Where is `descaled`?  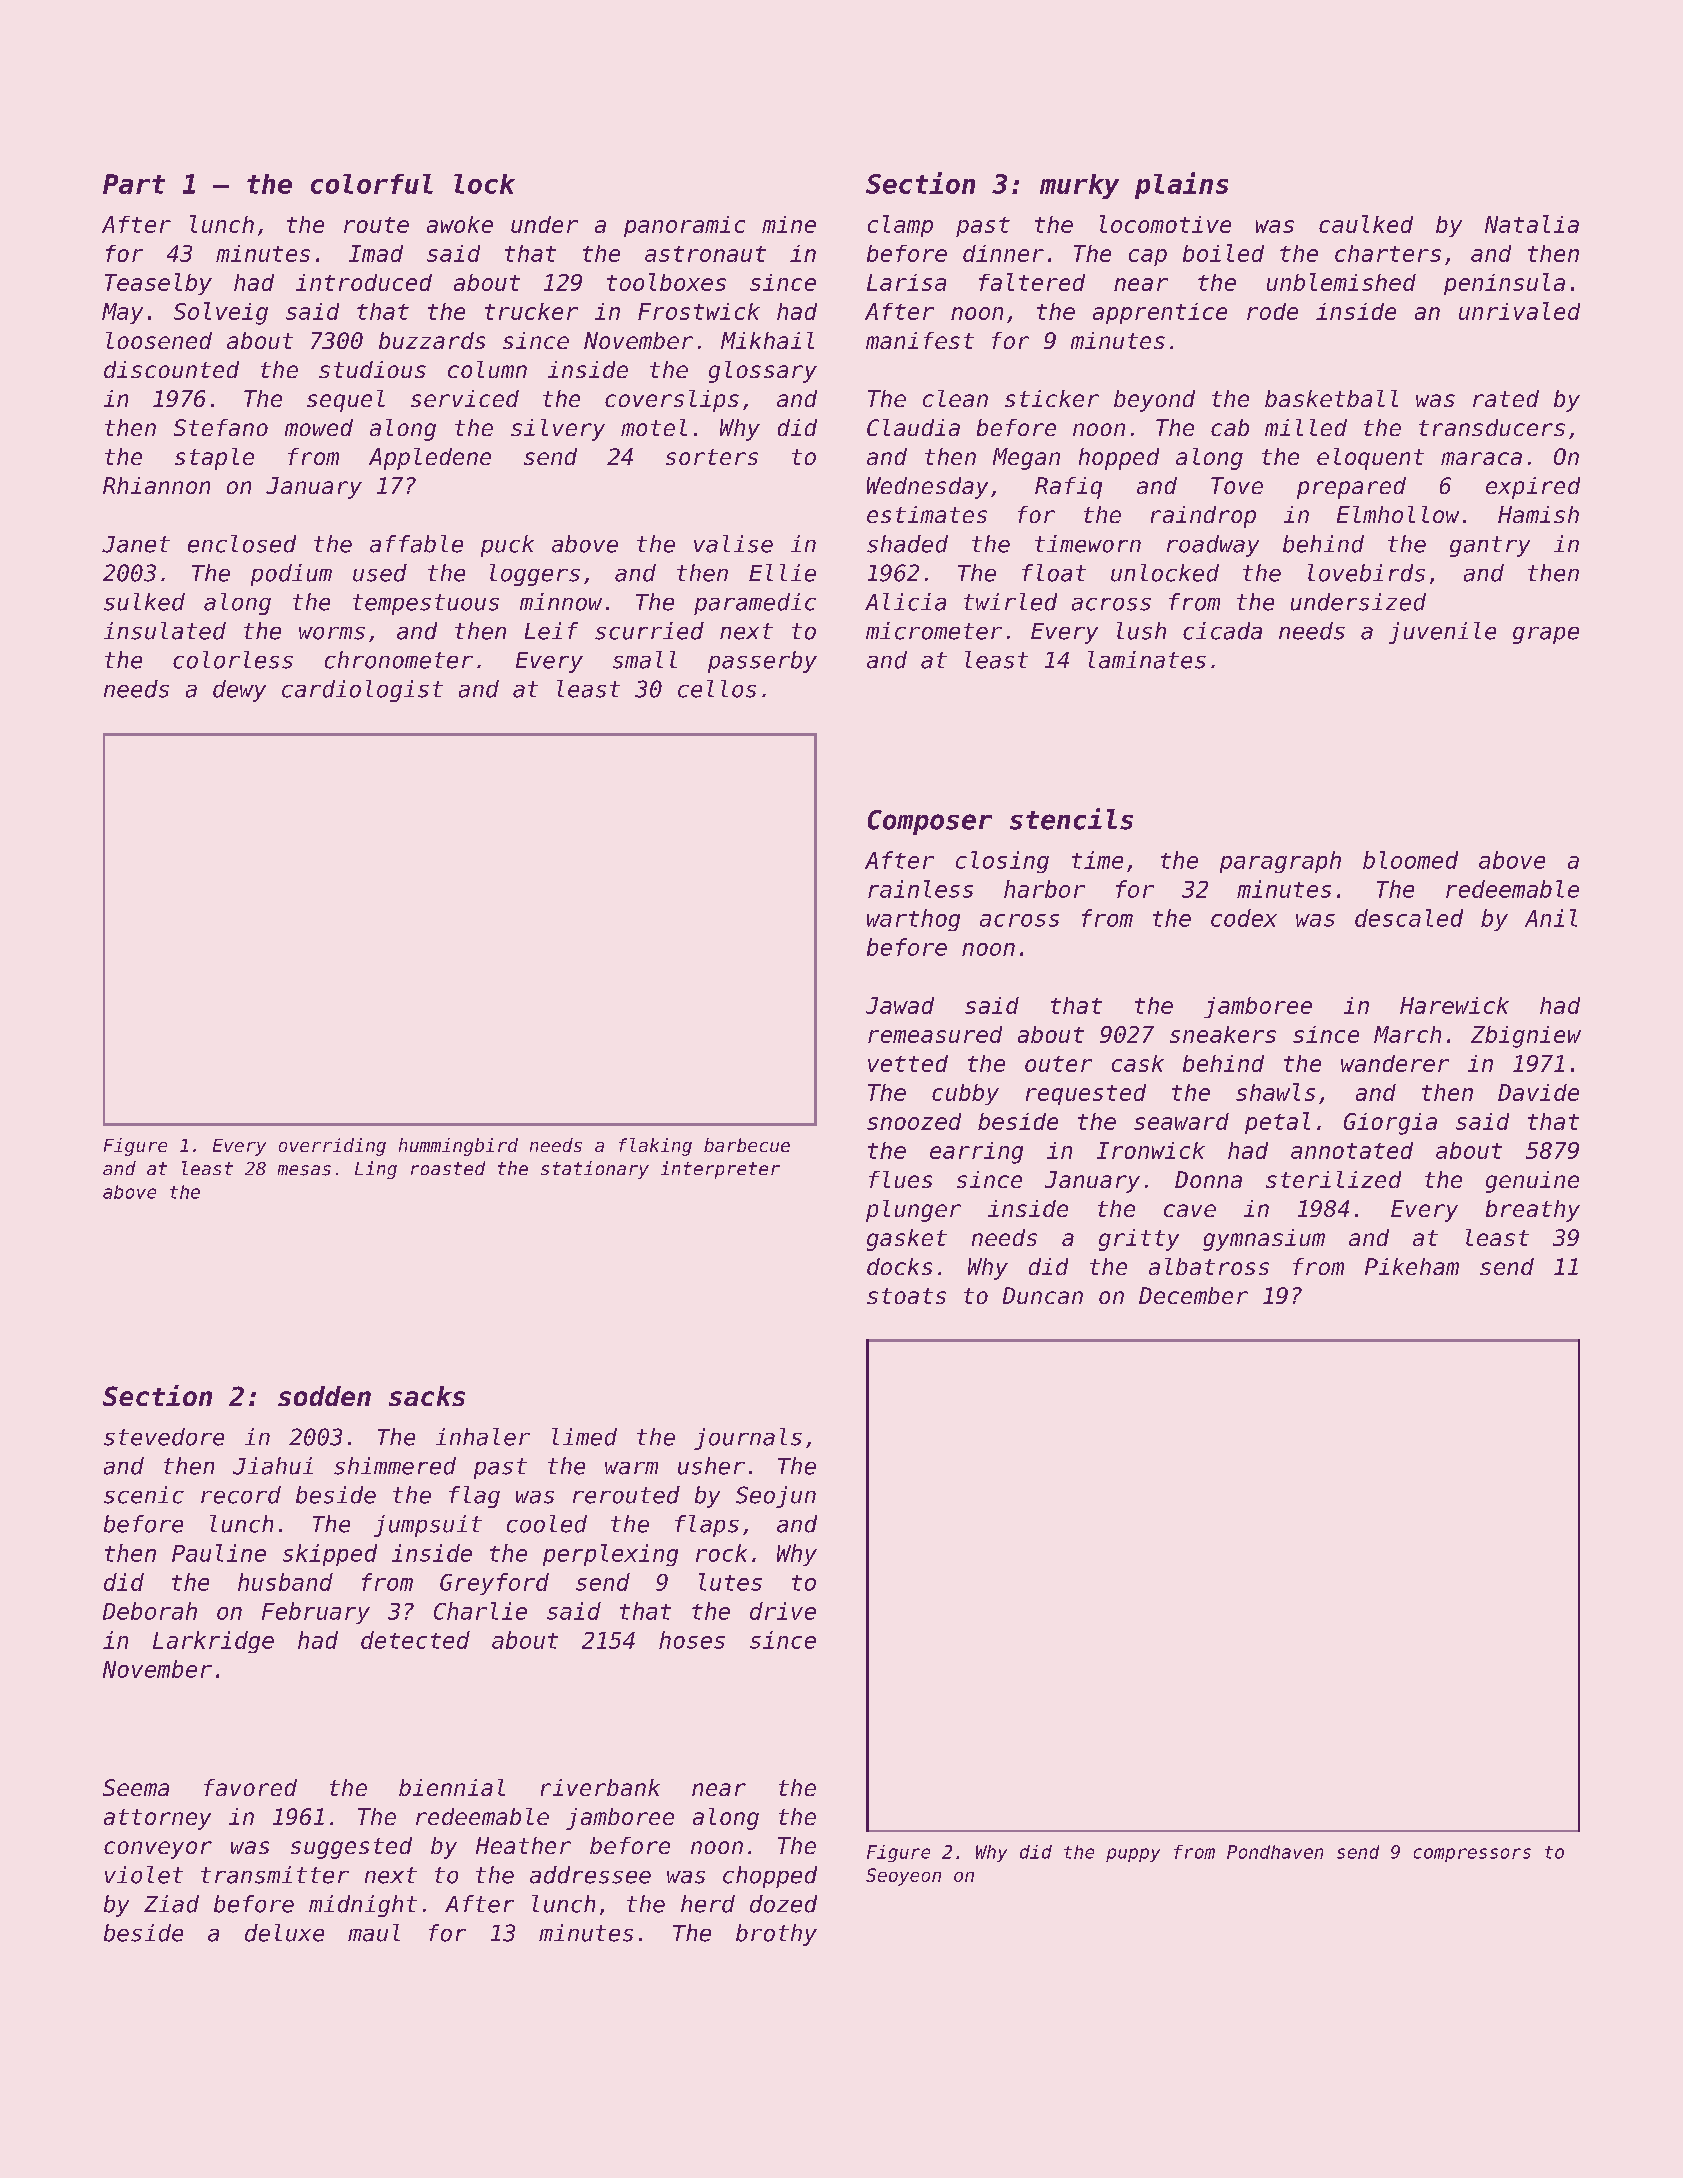 descaled is located at coordinates (1409, 918).
